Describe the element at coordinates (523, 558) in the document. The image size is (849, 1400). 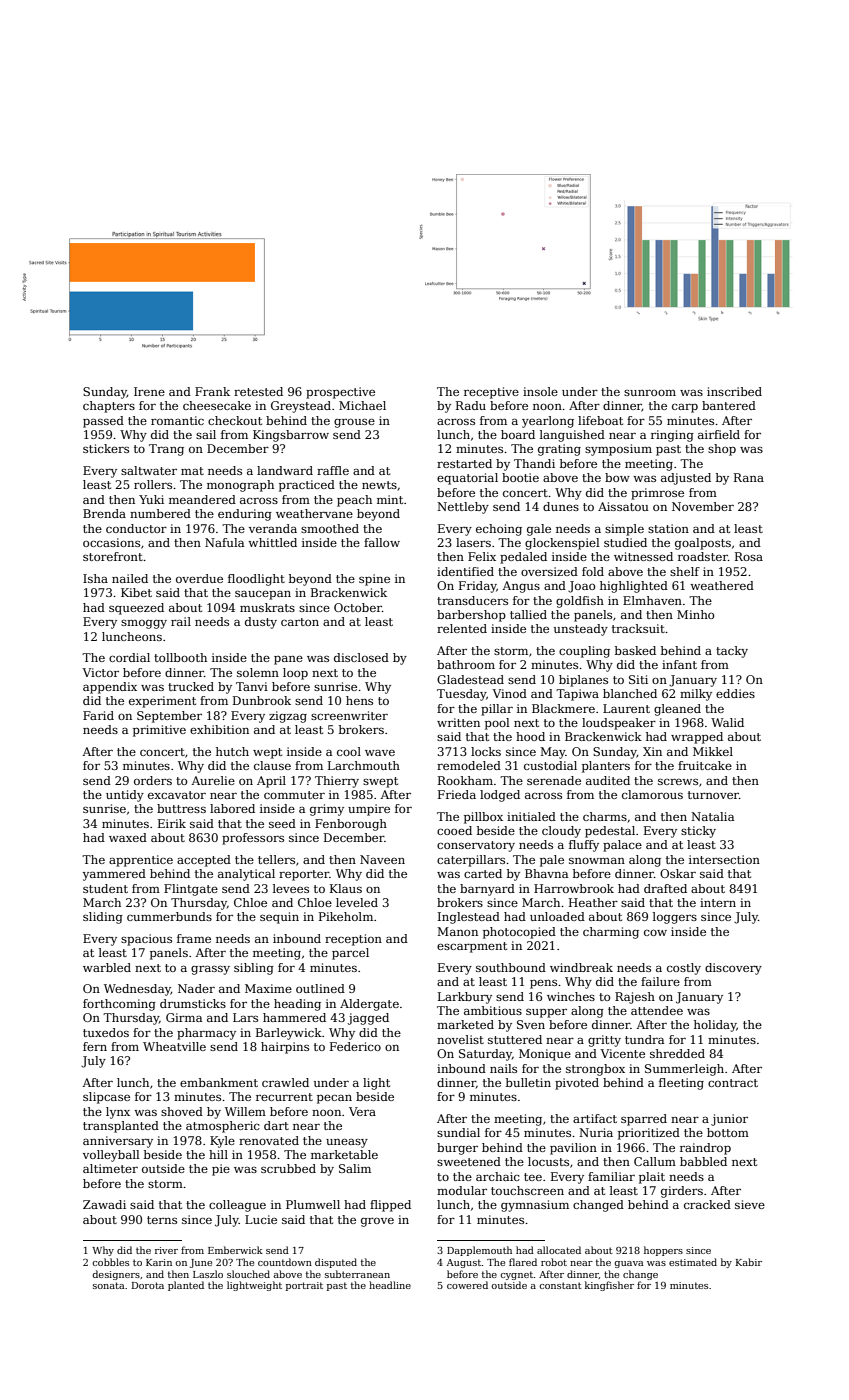
I see `pedaled` at that location.
